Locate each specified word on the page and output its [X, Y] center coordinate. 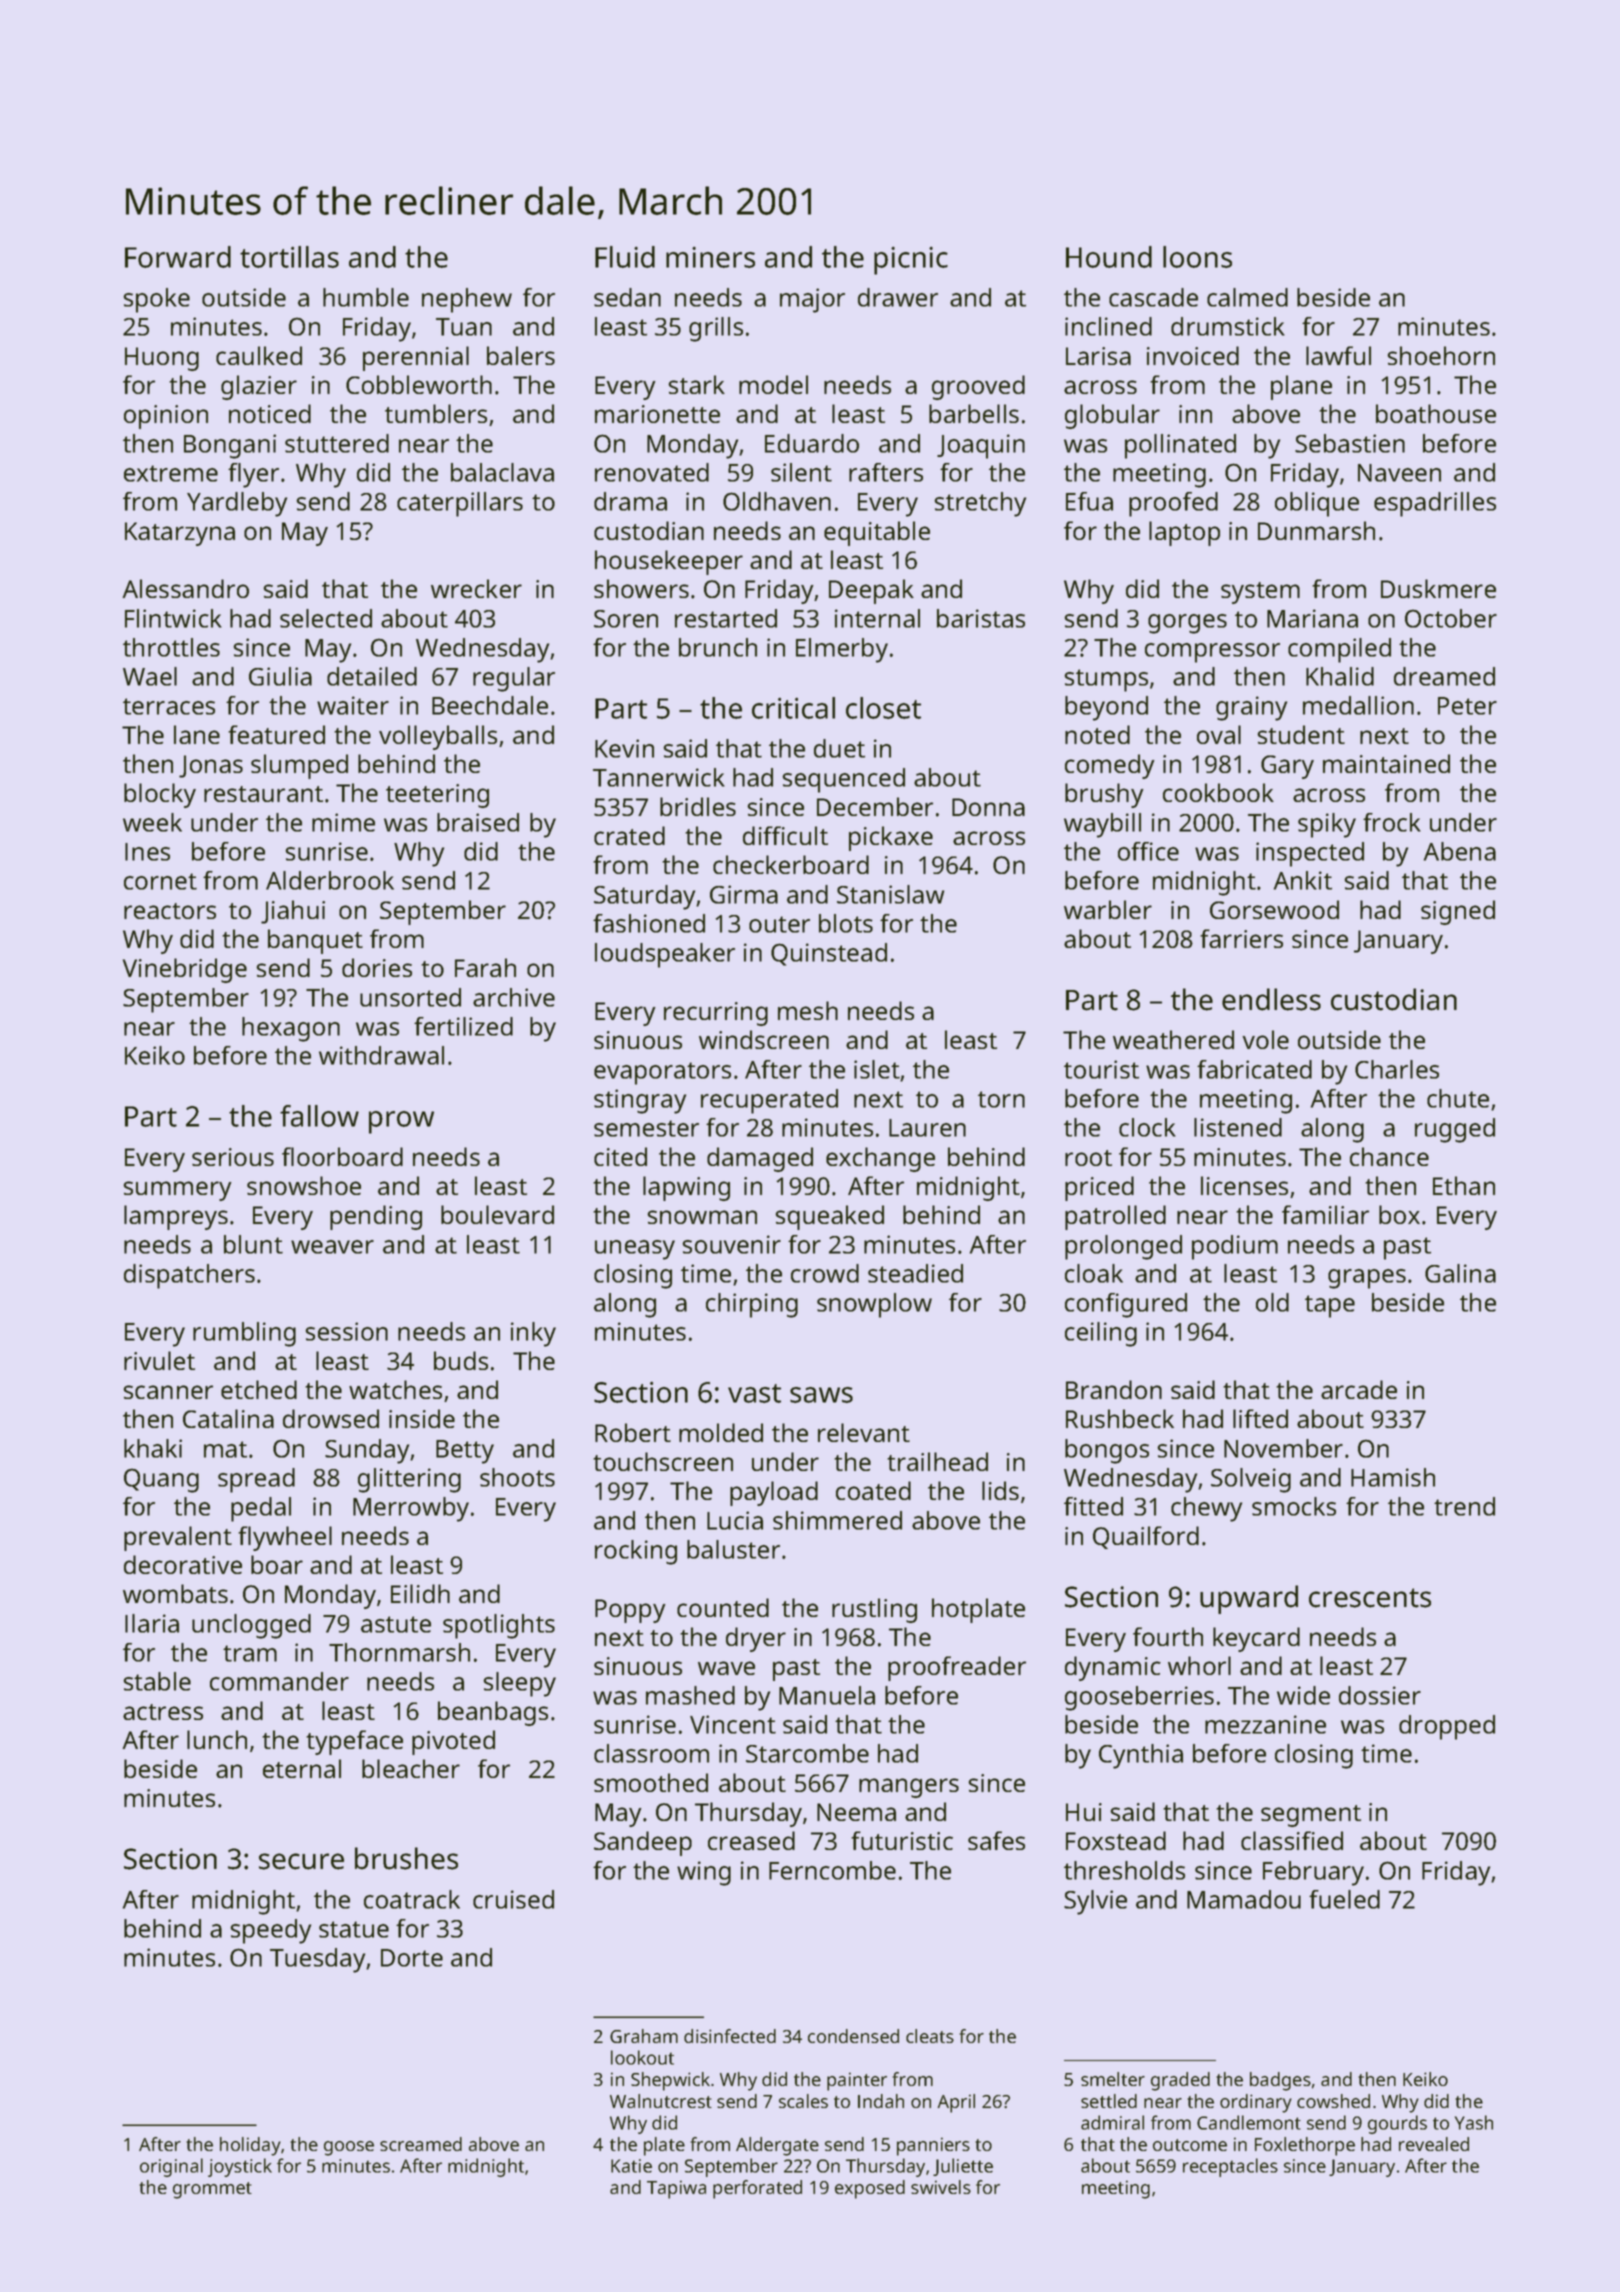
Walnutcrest [661, 2101]
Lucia [735, 1520]
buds [461, 1360]
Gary [1287, 767]
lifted [1260, 1418]
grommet [212, 2190]
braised [478, 822]
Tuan [464, 327]
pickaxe [891, 838]
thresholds [1124, 1870]
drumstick [1228, 326]
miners [710, 257]
